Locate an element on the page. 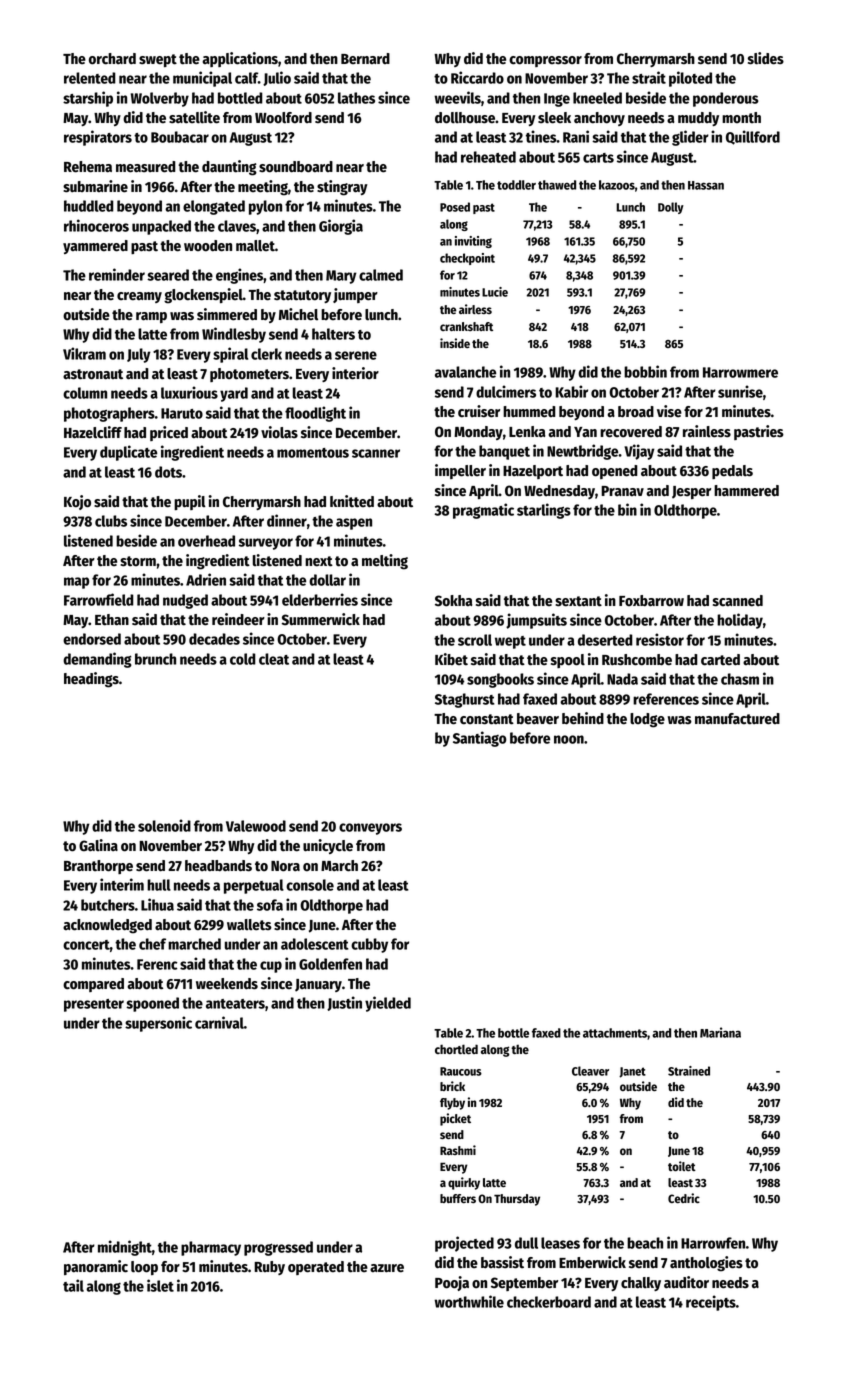 The height and width of the document is (1400, 849). applications is located at coordinates (240, 59).
